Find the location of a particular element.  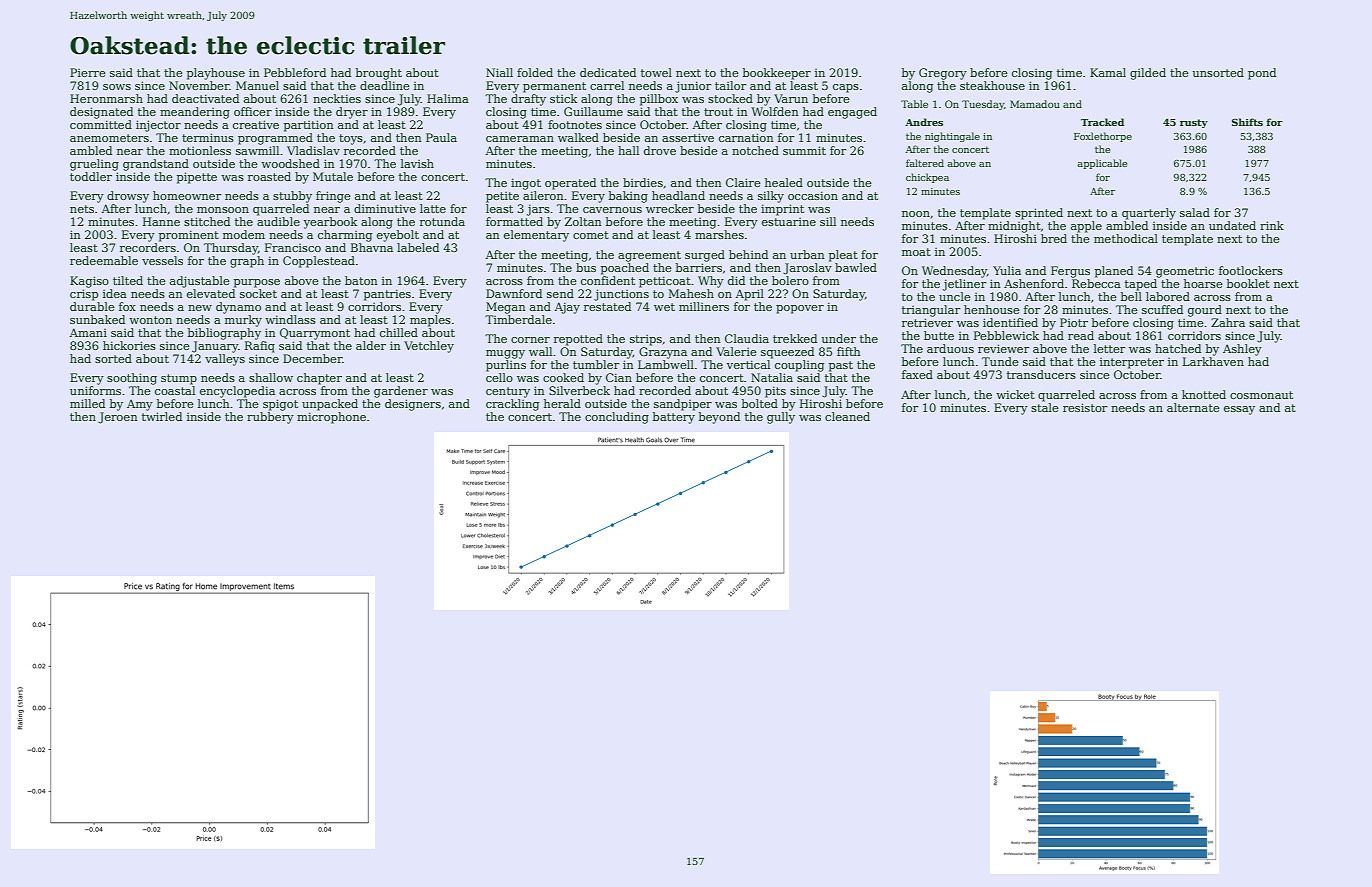

cameraman is located at coordinates (520, 139).
